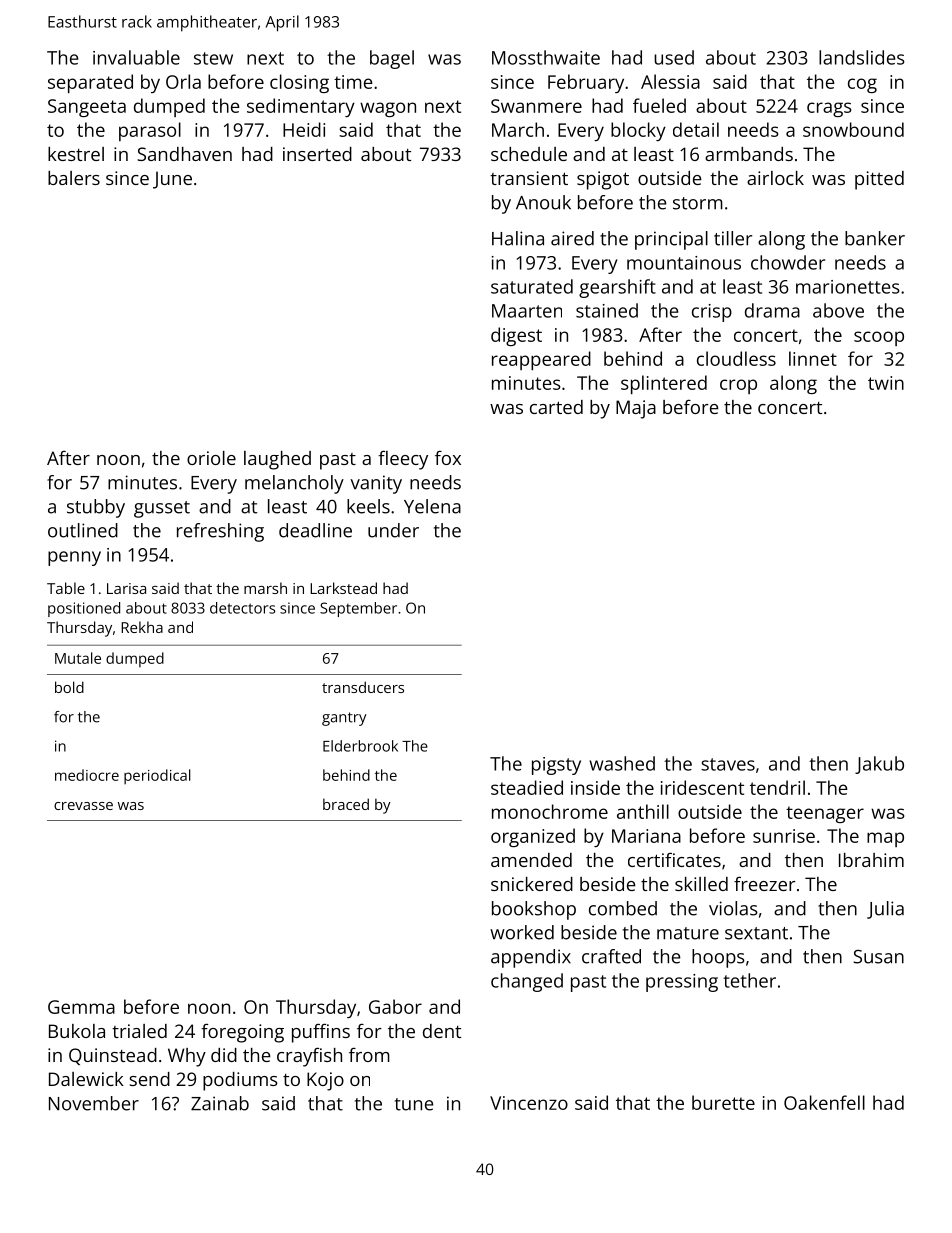 Image resolution: width=952 pixels, height=1233 pixels. I want to click on stained, so click(607, 310).
